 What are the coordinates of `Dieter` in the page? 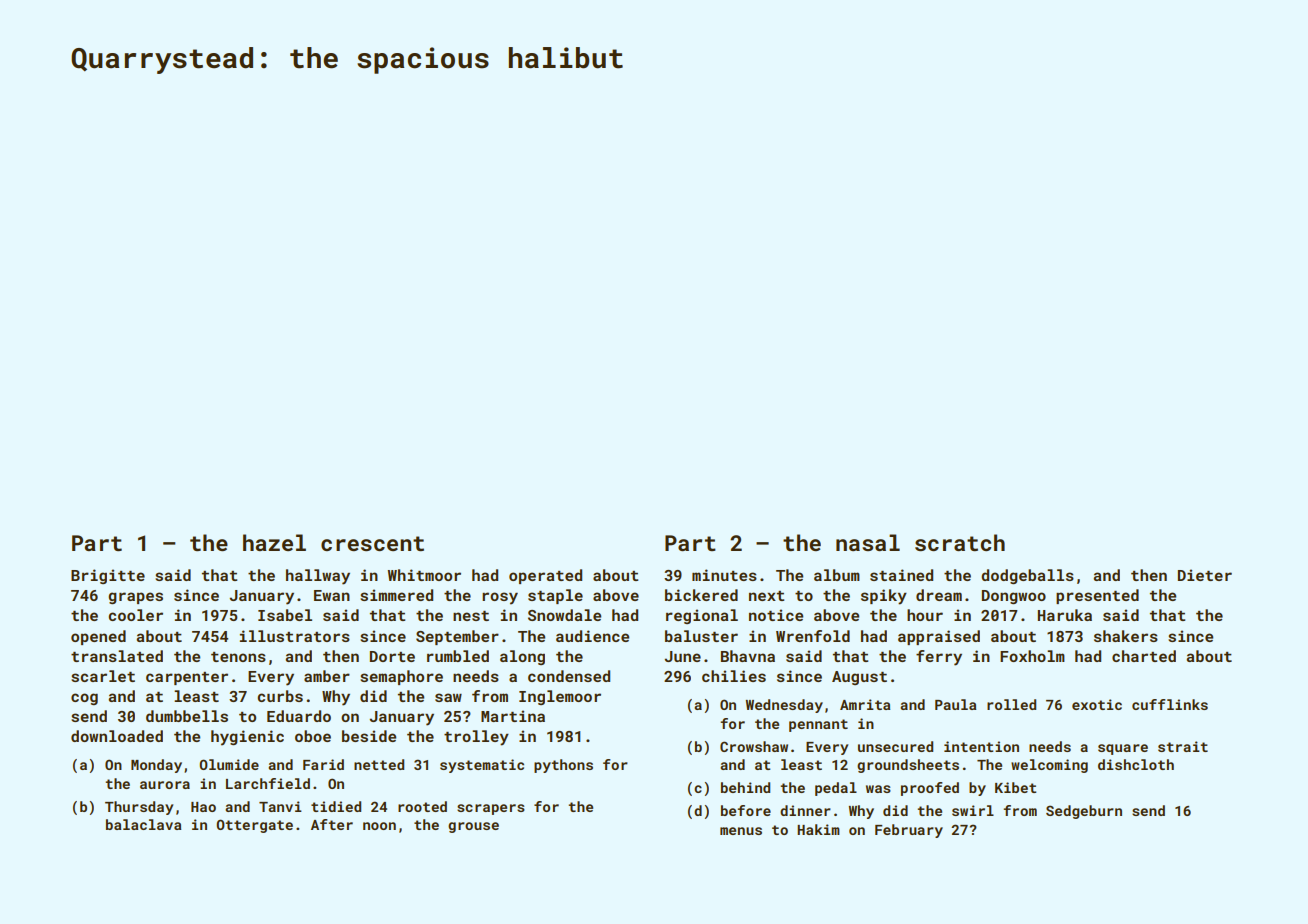 It's located at (1205, 575).
